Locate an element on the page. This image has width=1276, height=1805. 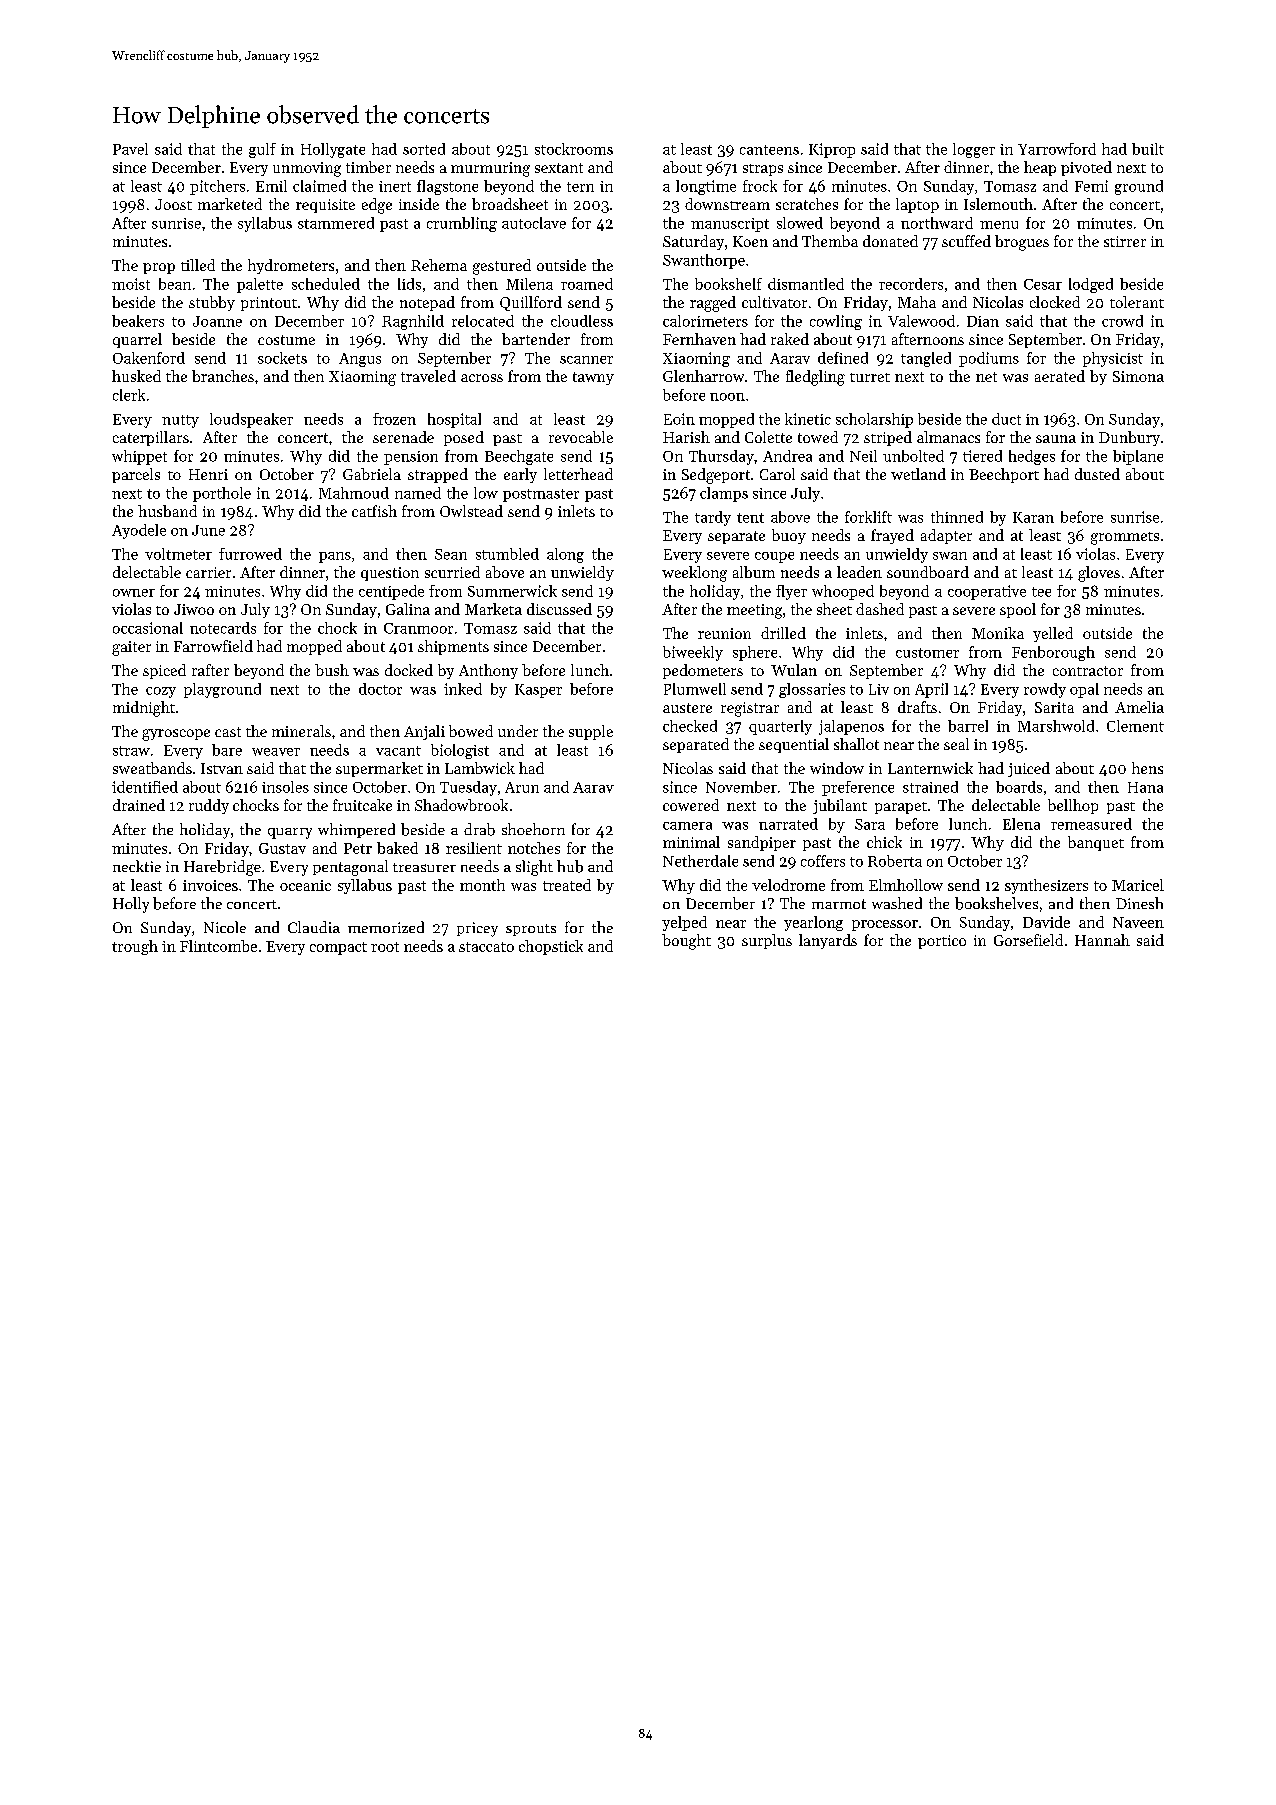
tent is located at coordinates (750, 518).
